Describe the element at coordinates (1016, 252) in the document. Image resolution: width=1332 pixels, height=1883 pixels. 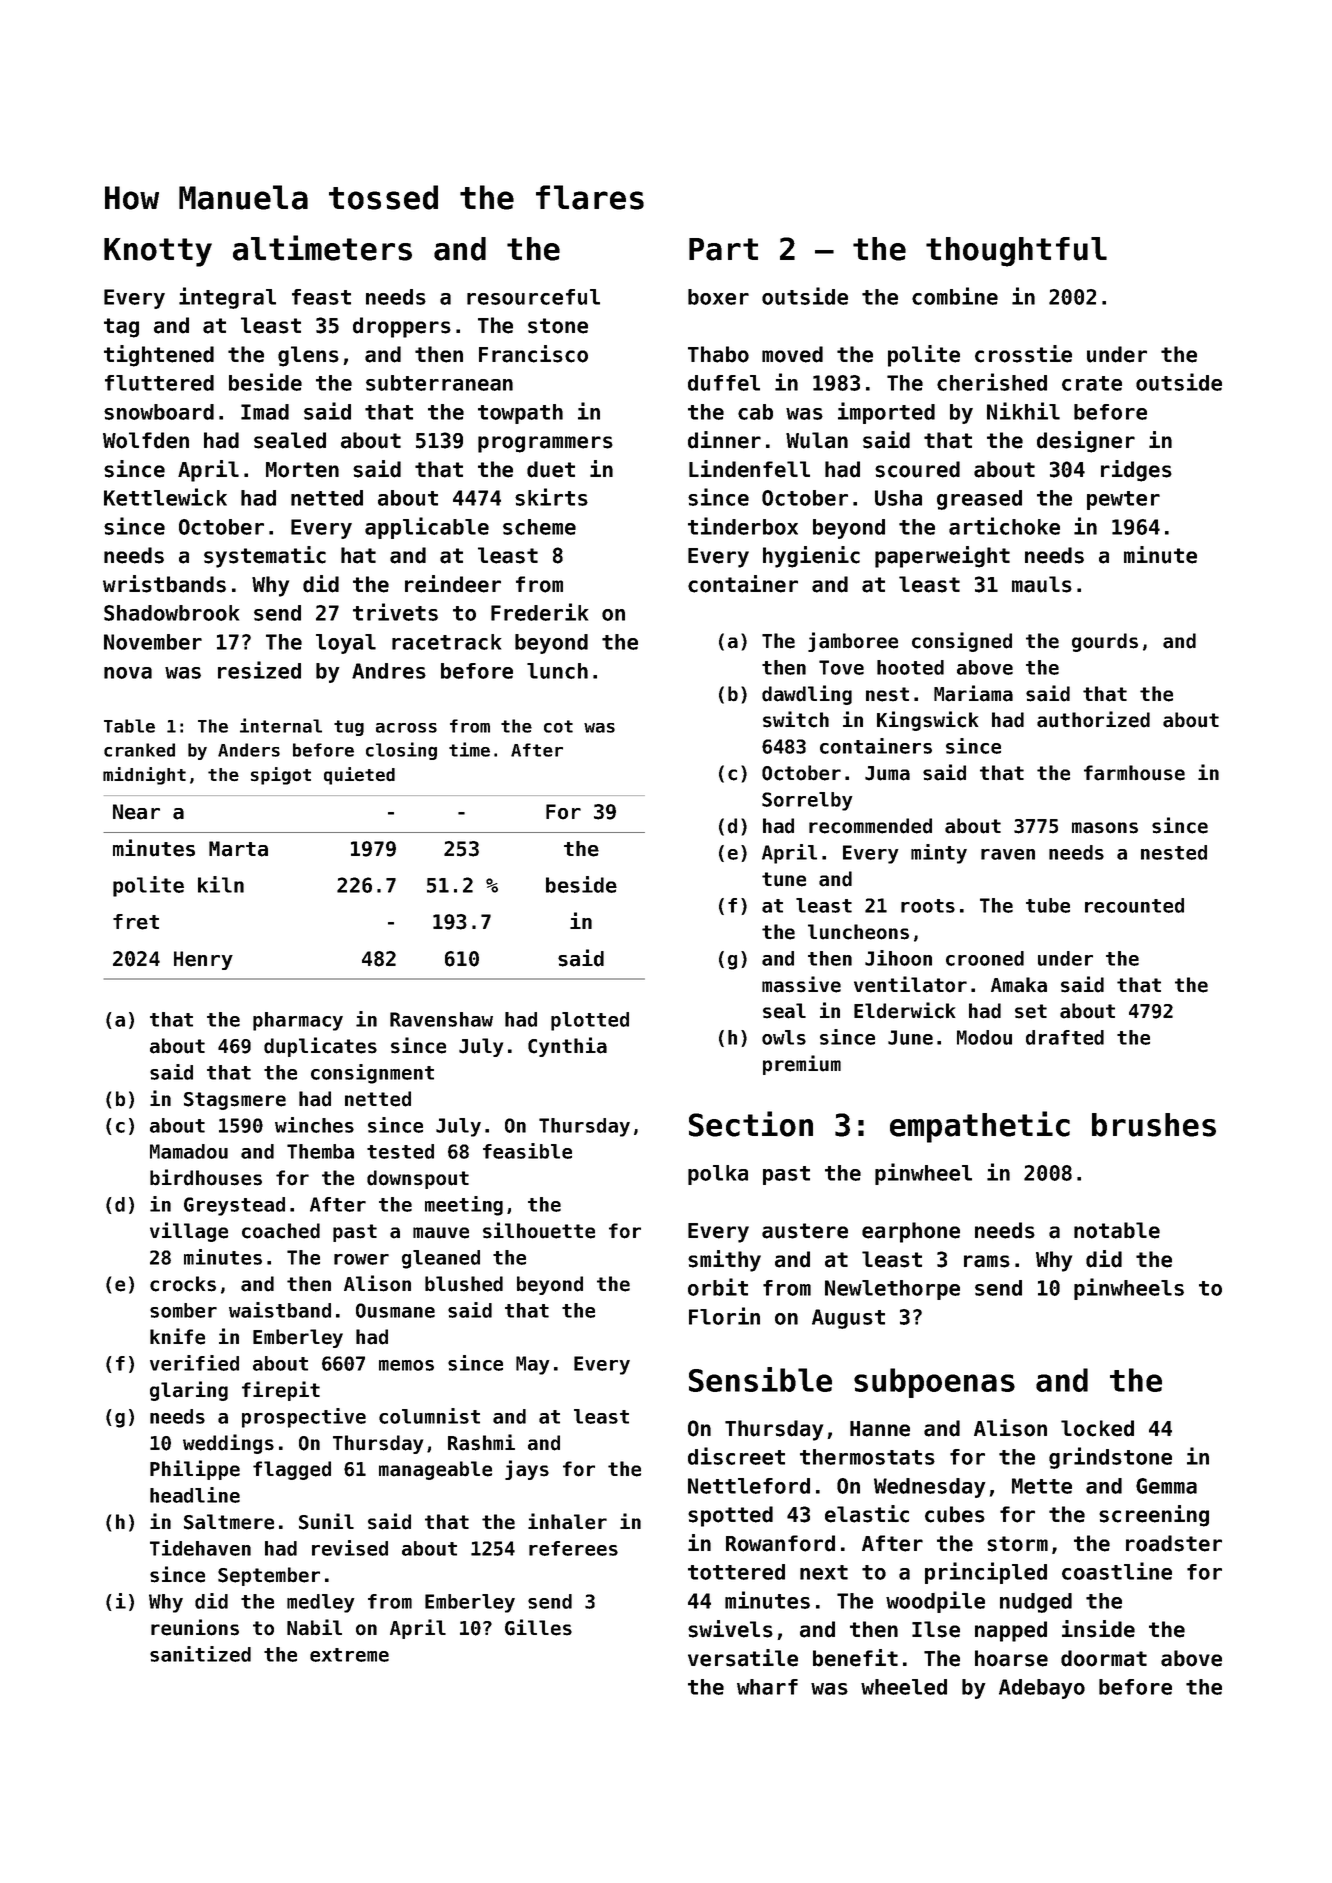
I see `thoughtful` at that location.
